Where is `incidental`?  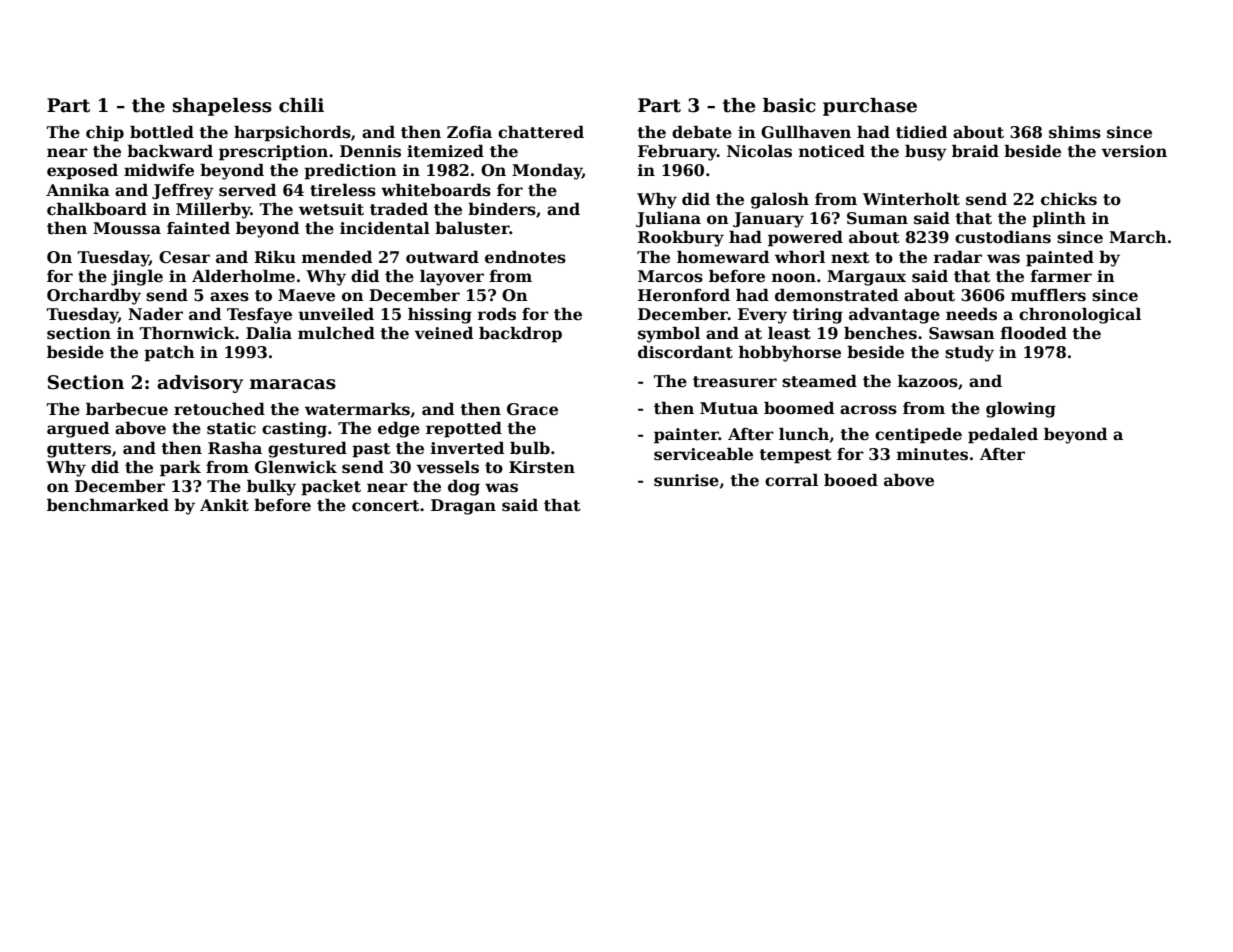 incidental is located at coordinates (385, 228).
